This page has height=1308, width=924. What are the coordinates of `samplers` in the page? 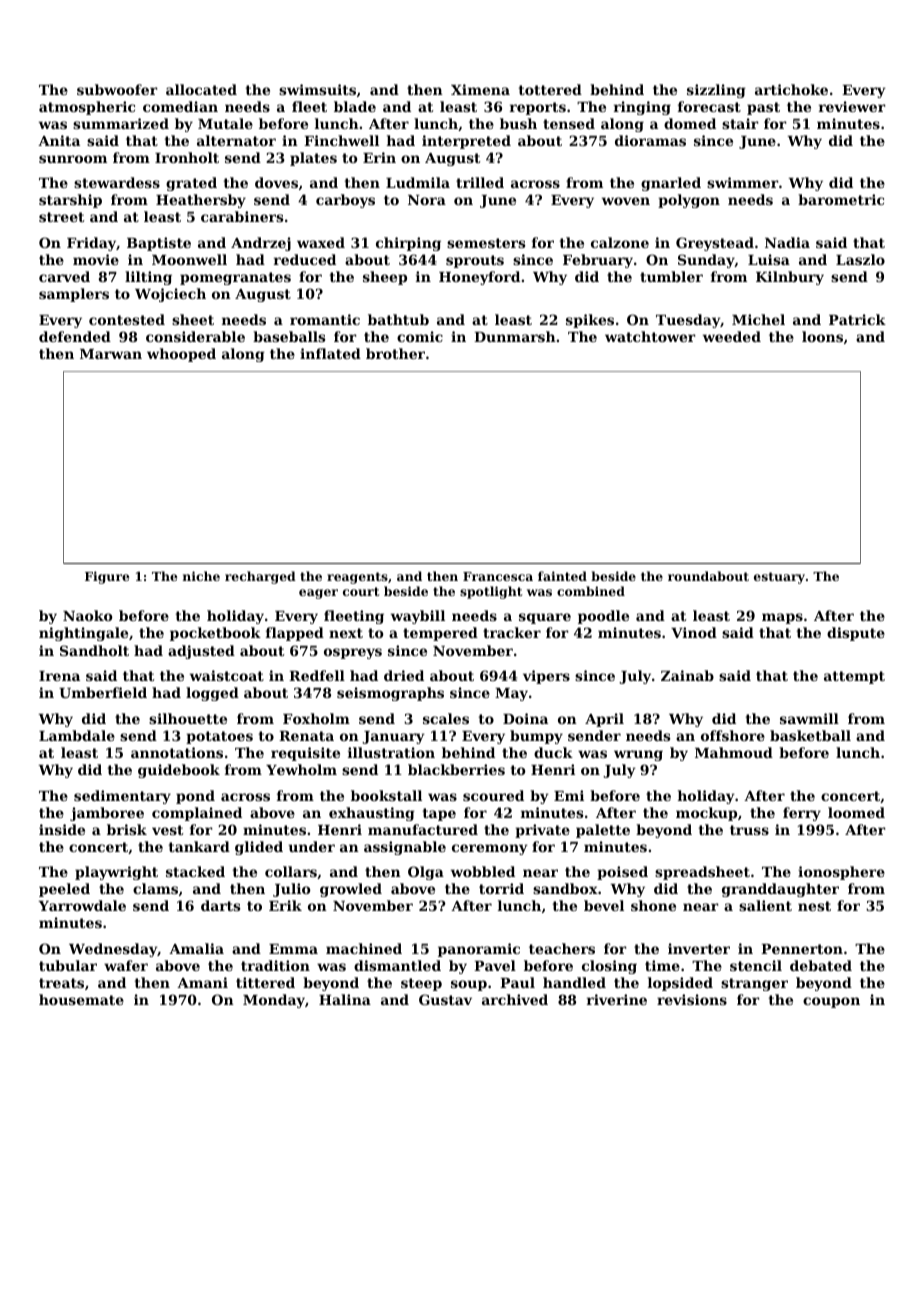 It's located at (74, 295).
